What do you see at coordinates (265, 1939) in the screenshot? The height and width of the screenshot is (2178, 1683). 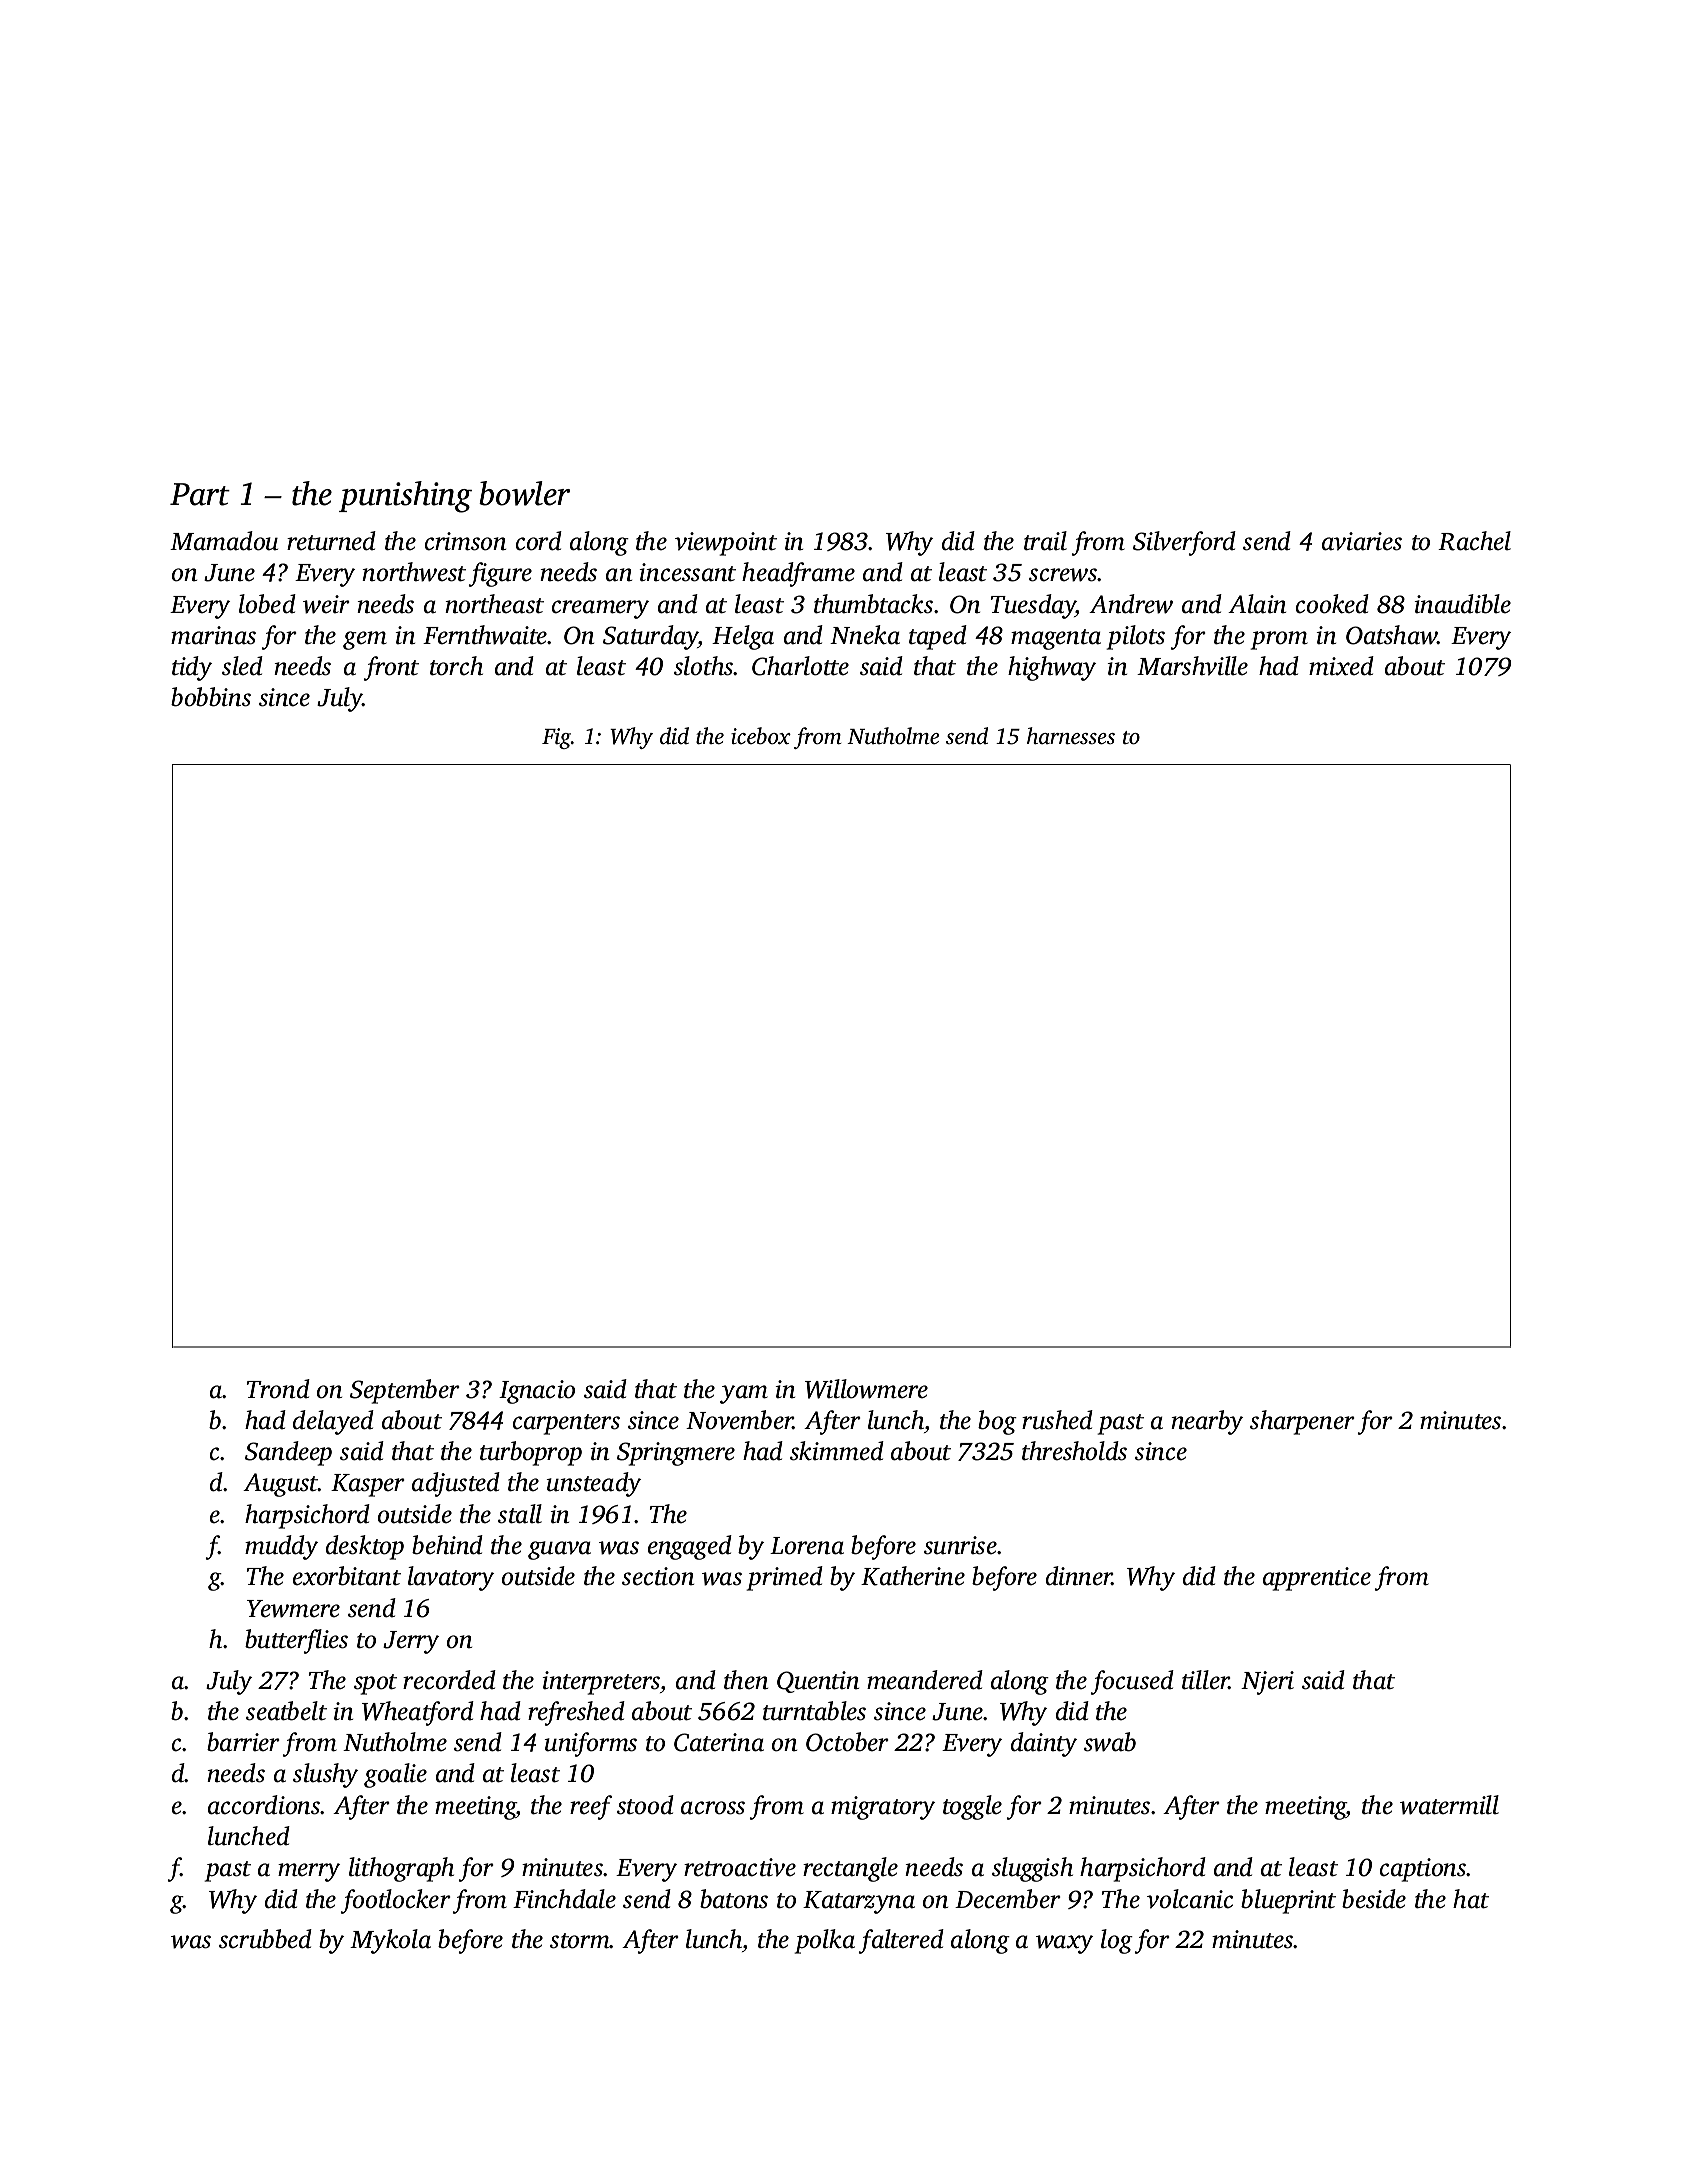 I see `scrubbed` at bounding box center [265, 1939].
